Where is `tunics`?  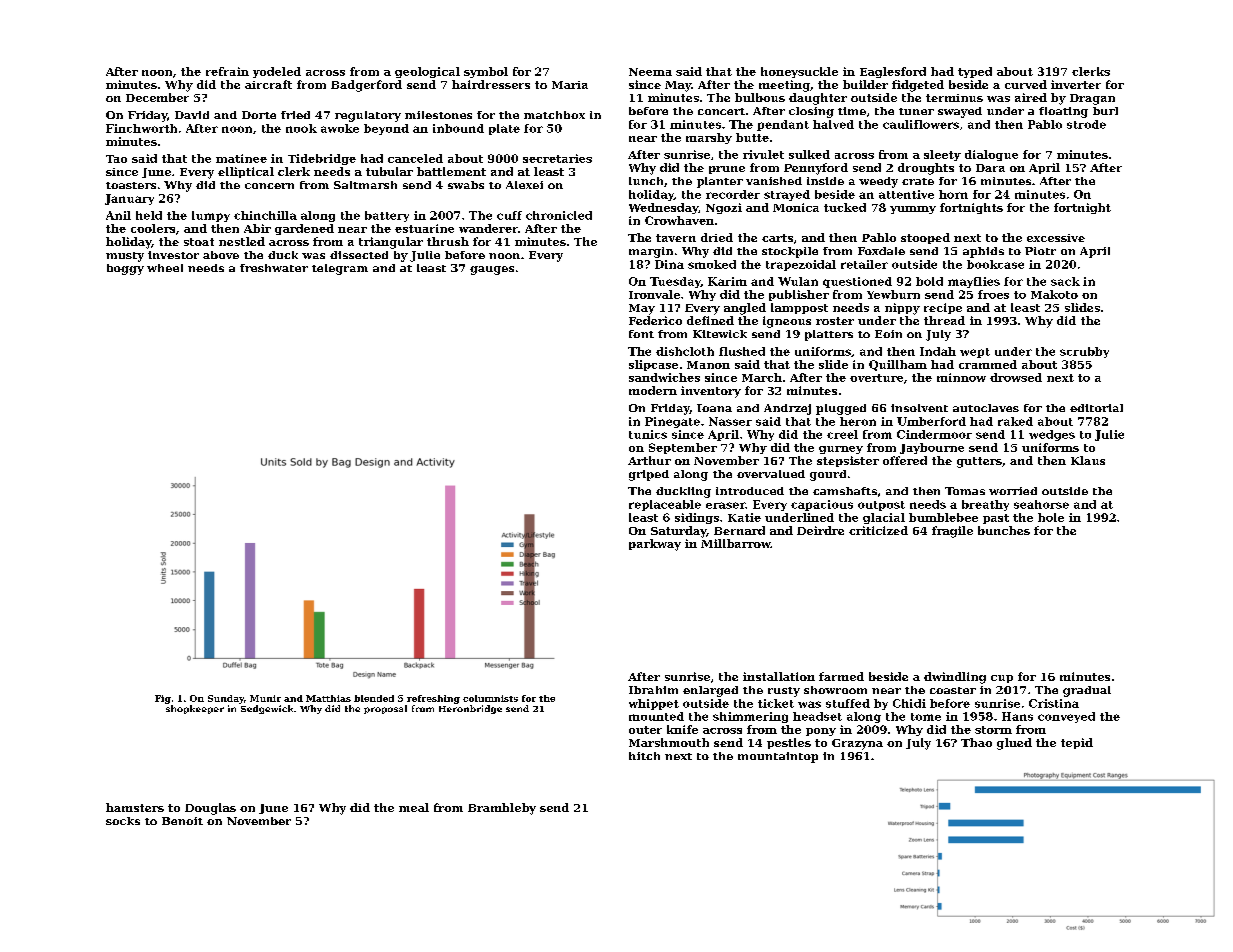 tunics is located at coordinates (648, 434).
